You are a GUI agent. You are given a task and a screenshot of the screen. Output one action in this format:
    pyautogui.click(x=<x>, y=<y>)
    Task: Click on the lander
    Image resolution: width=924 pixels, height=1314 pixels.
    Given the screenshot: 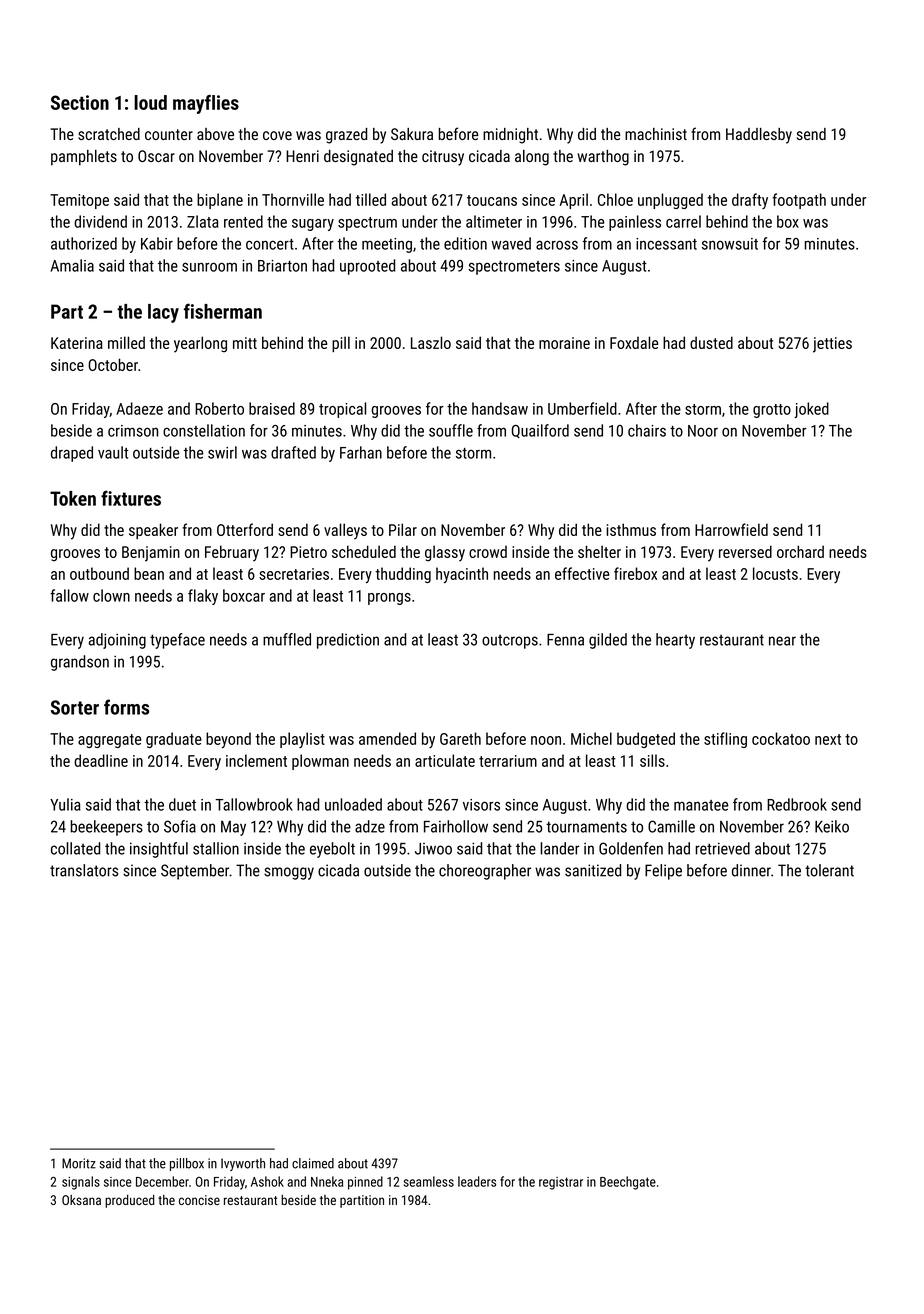 What is the action you would take?
    pyautogui.click(x=559, y=848)
